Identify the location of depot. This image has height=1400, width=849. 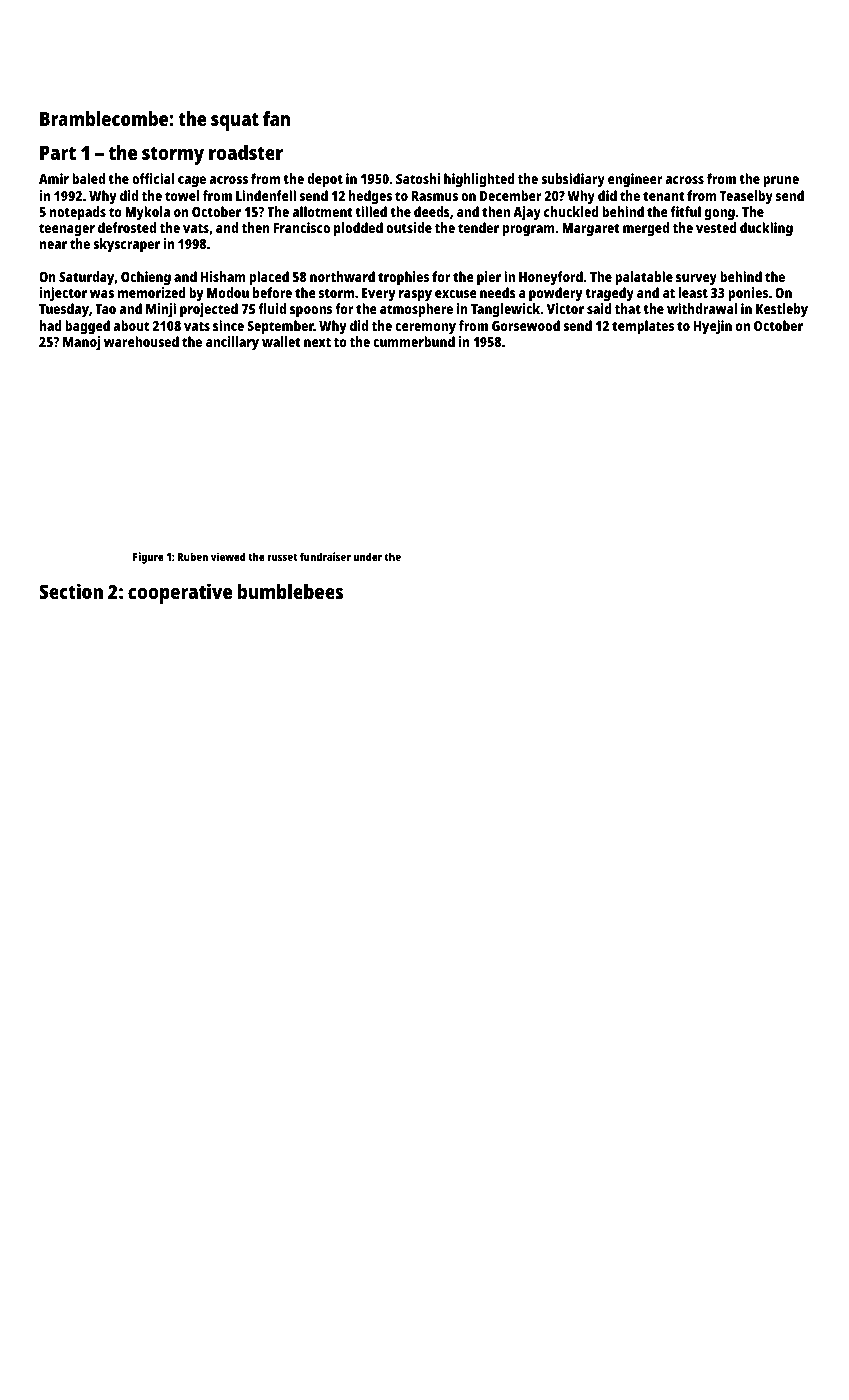
(325, 180).
